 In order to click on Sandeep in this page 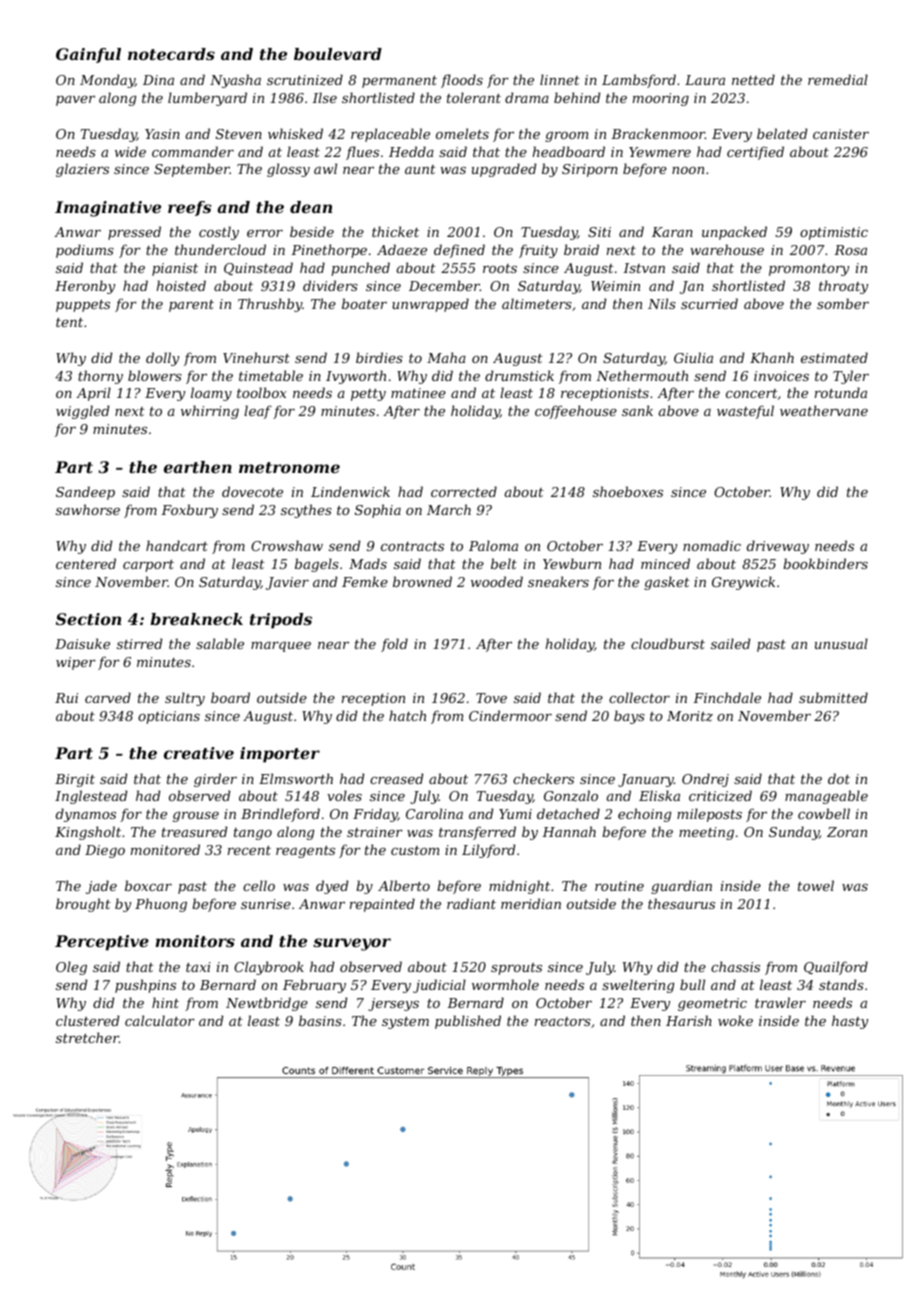, I will do `click(85, 493)`.
